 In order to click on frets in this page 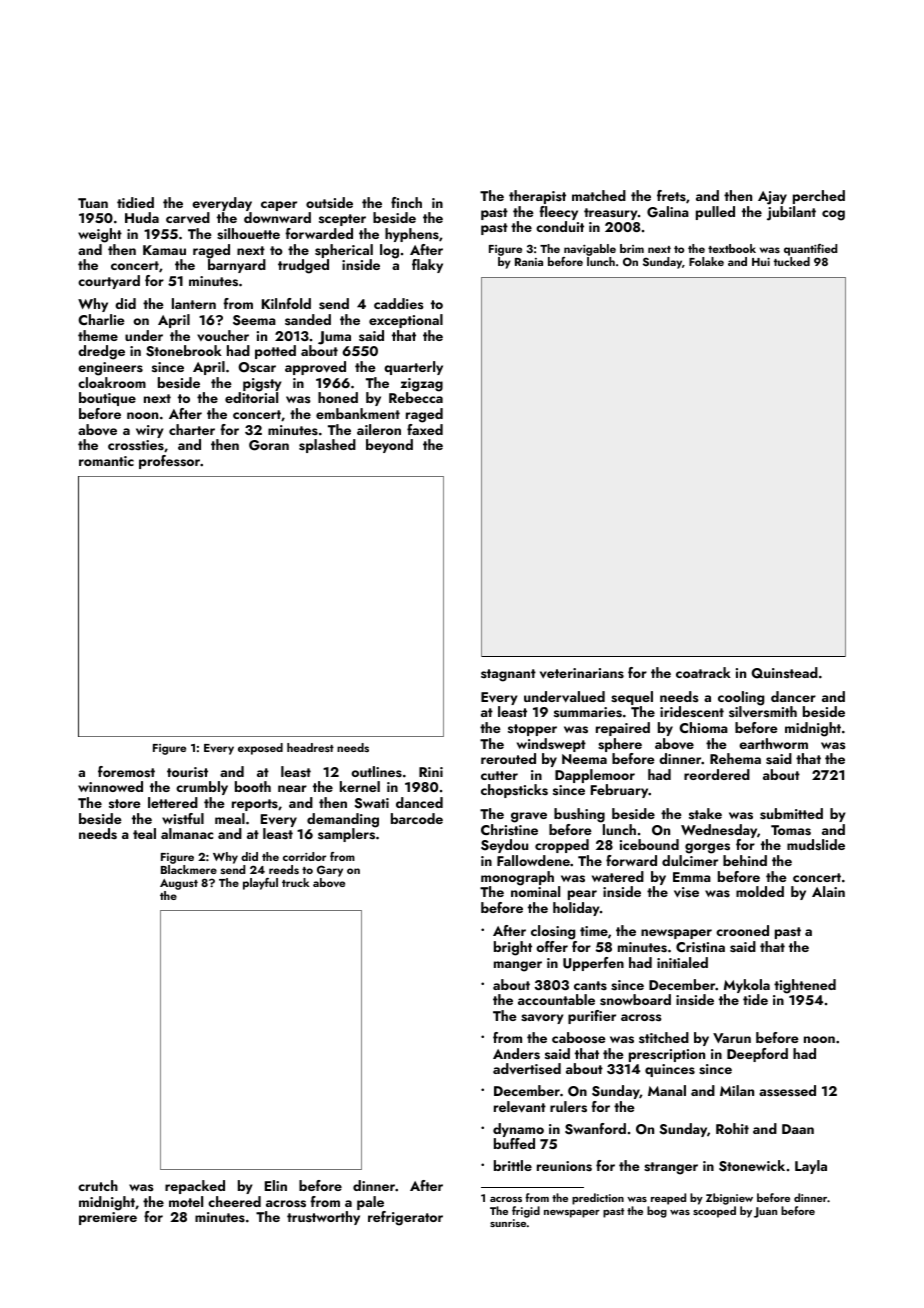, I will do `click(671, 195)`.
